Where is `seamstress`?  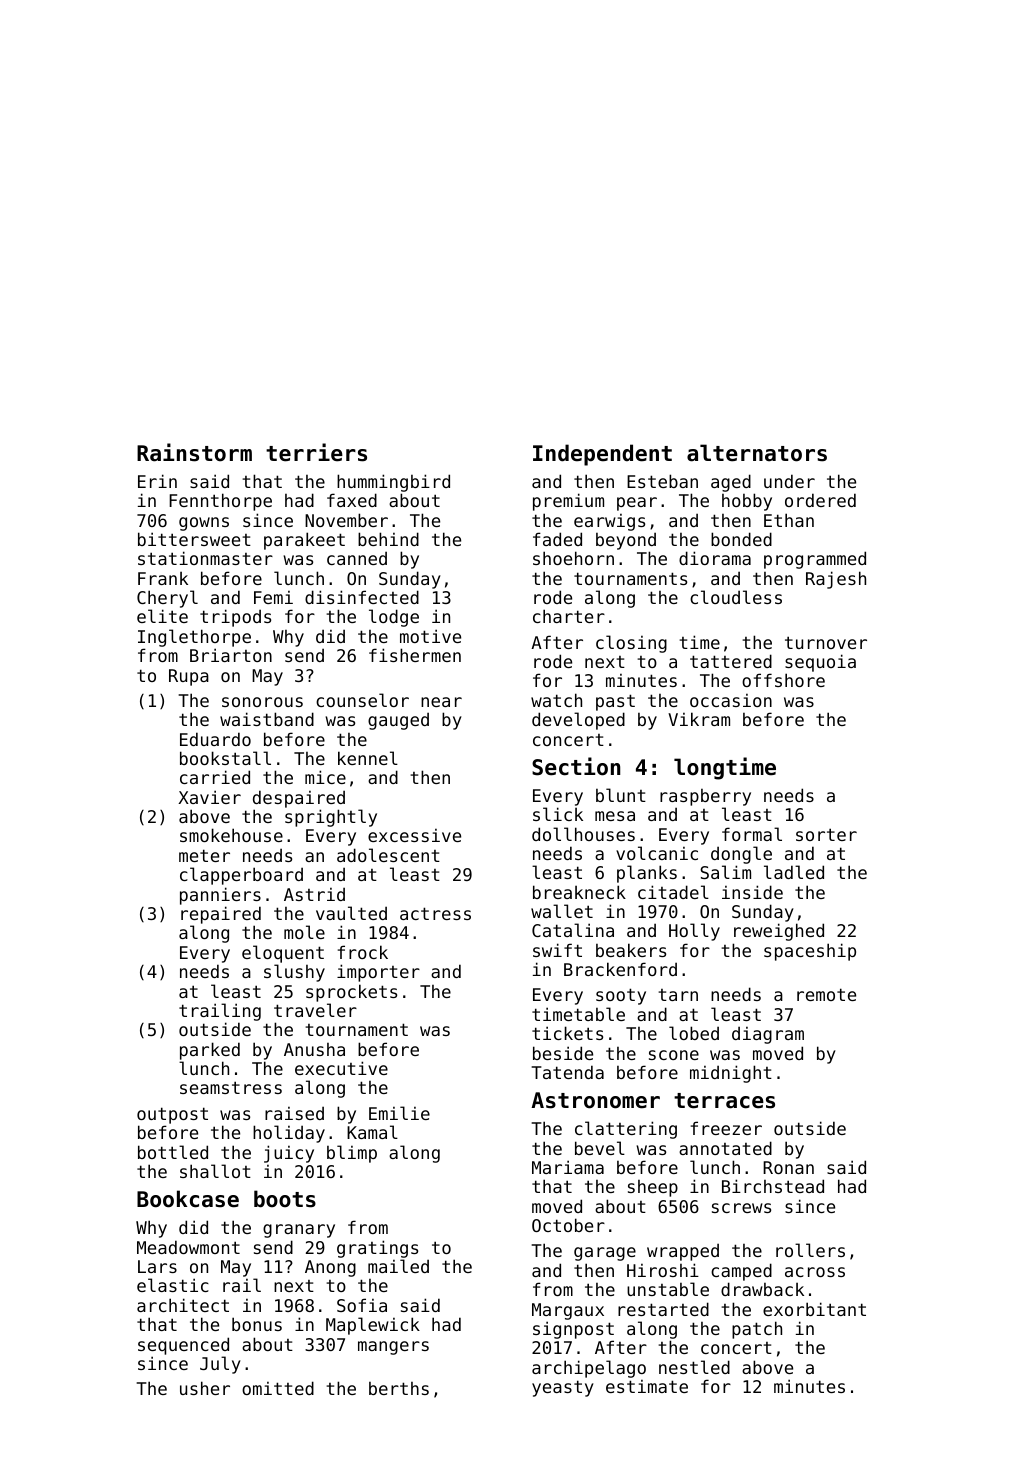
seamstress is located at coordinates (231, 1087).
